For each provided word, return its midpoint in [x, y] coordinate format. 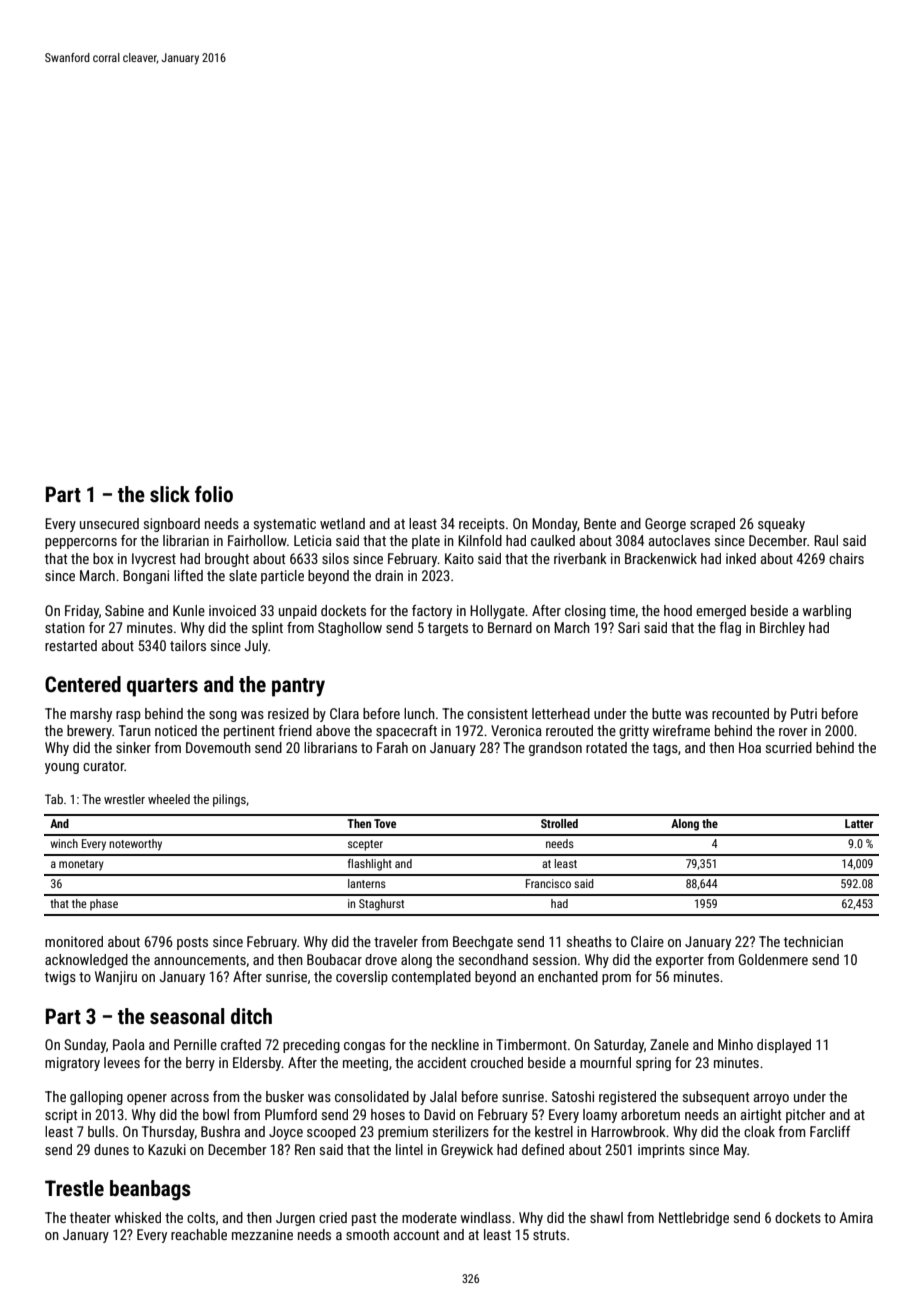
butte [666, 713]
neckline [455, 1044]
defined [543, 1149]
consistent [497, 713]
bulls [101, 1131]
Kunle [189, 610]
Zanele [669, 1044]
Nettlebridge [694, 1219]
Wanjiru [116, 978]
